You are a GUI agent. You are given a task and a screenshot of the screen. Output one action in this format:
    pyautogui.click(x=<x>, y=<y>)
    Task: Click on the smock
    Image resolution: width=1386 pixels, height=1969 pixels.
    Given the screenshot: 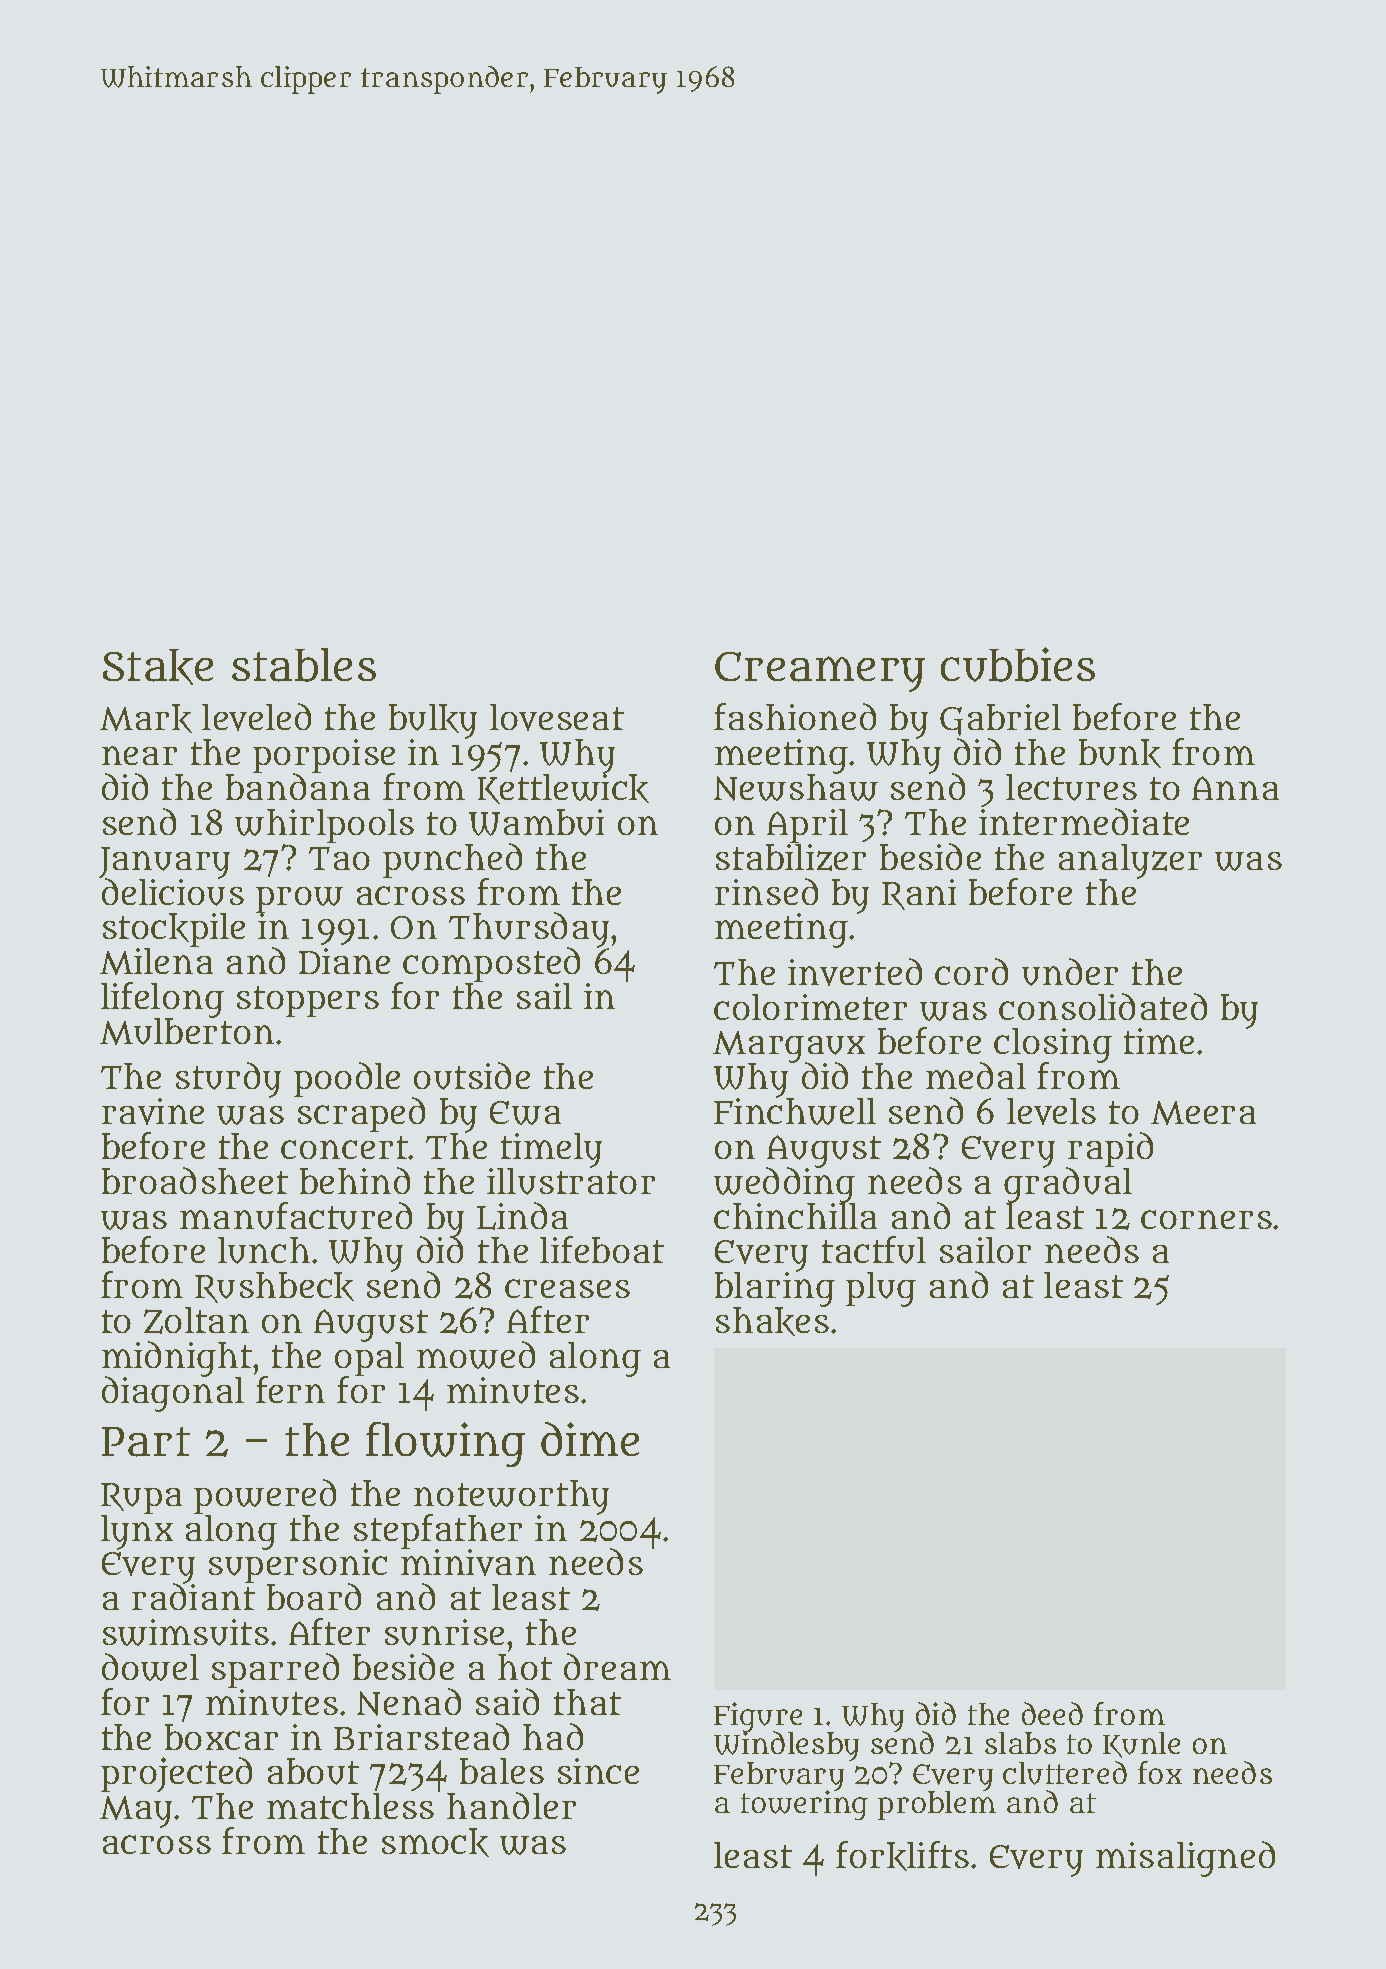 What is the action you would take?
    pyautogui.click(x=435, y=1842)
